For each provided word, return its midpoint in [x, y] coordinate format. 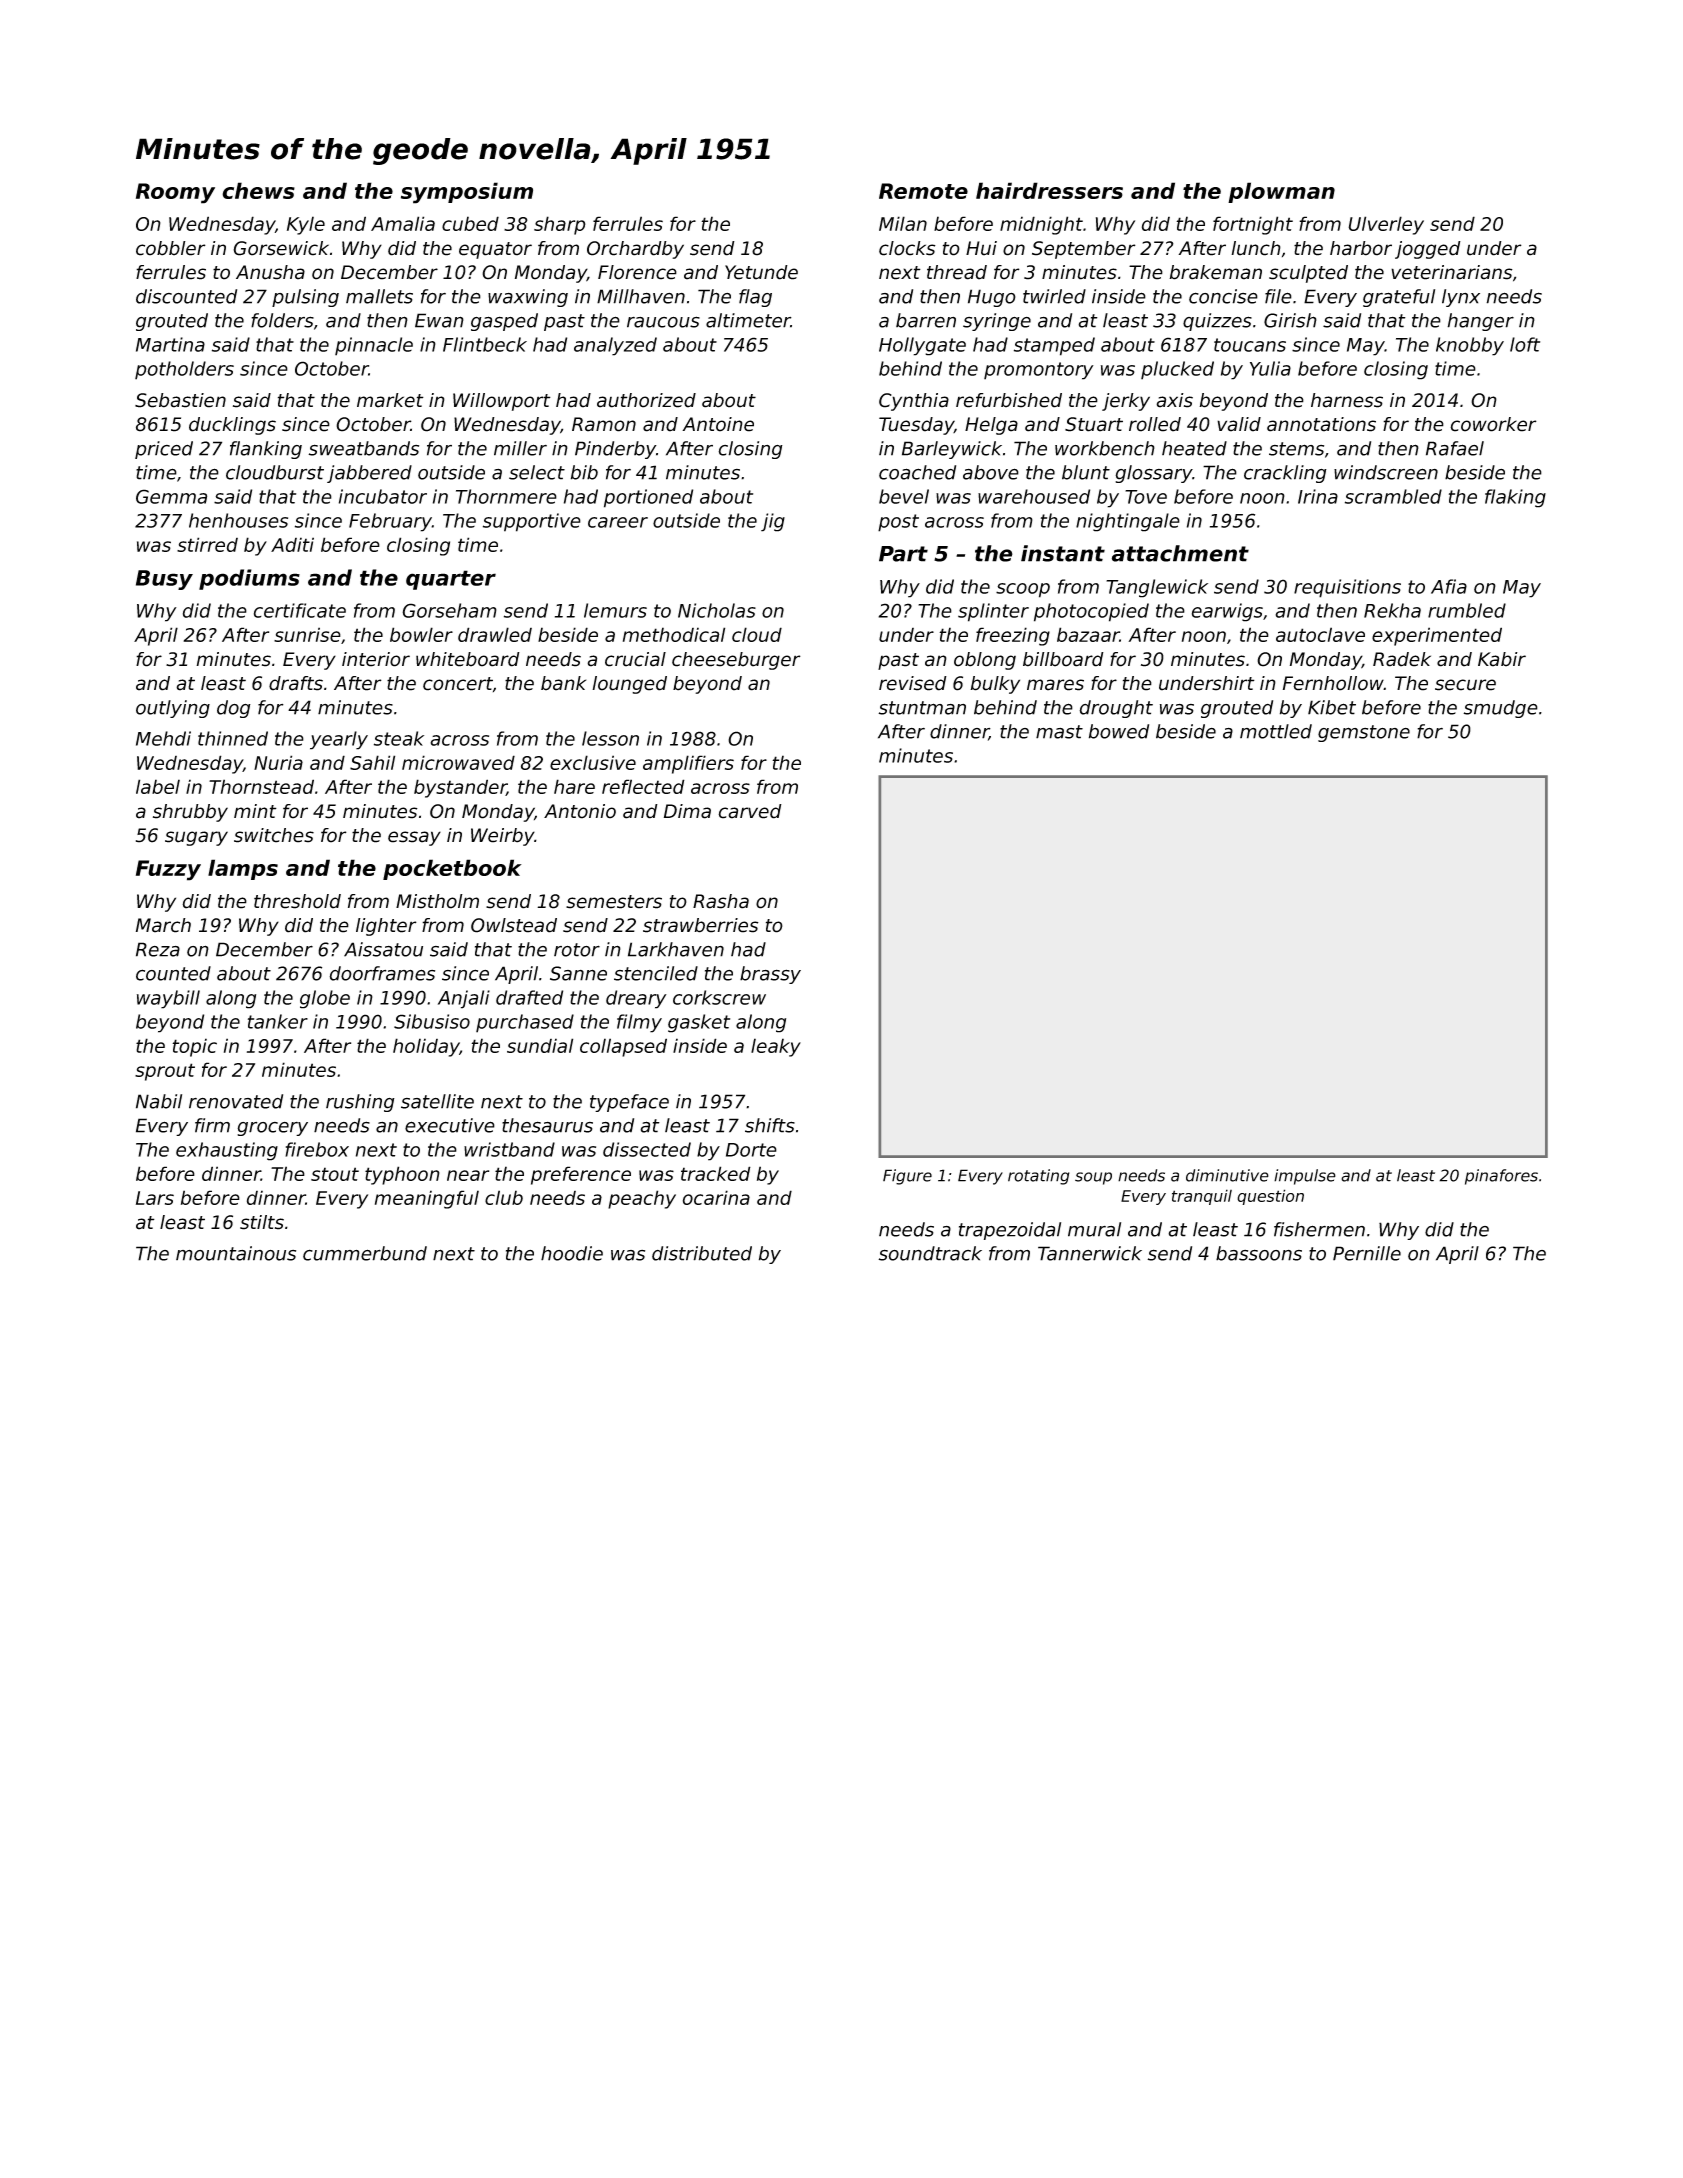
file [1278, 296]
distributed [702, 1253]
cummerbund [365, 1253]
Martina [170, 344]
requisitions [1347, 588]
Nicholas [717, 610]
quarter [451, 580]
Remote [923, 191]
